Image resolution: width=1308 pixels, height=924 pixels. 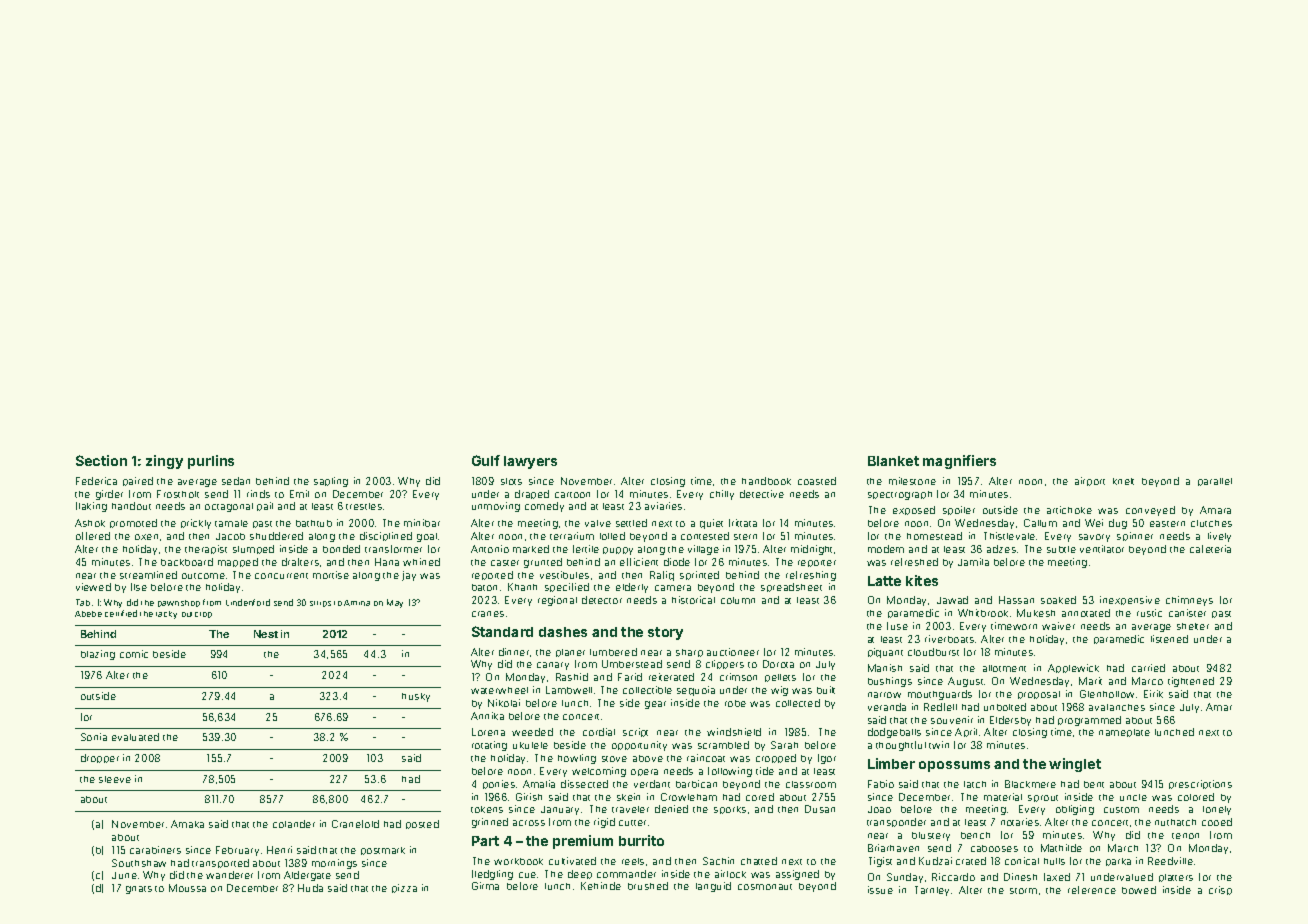 I want to click on chimneys, so click(x=1189, y=601).
